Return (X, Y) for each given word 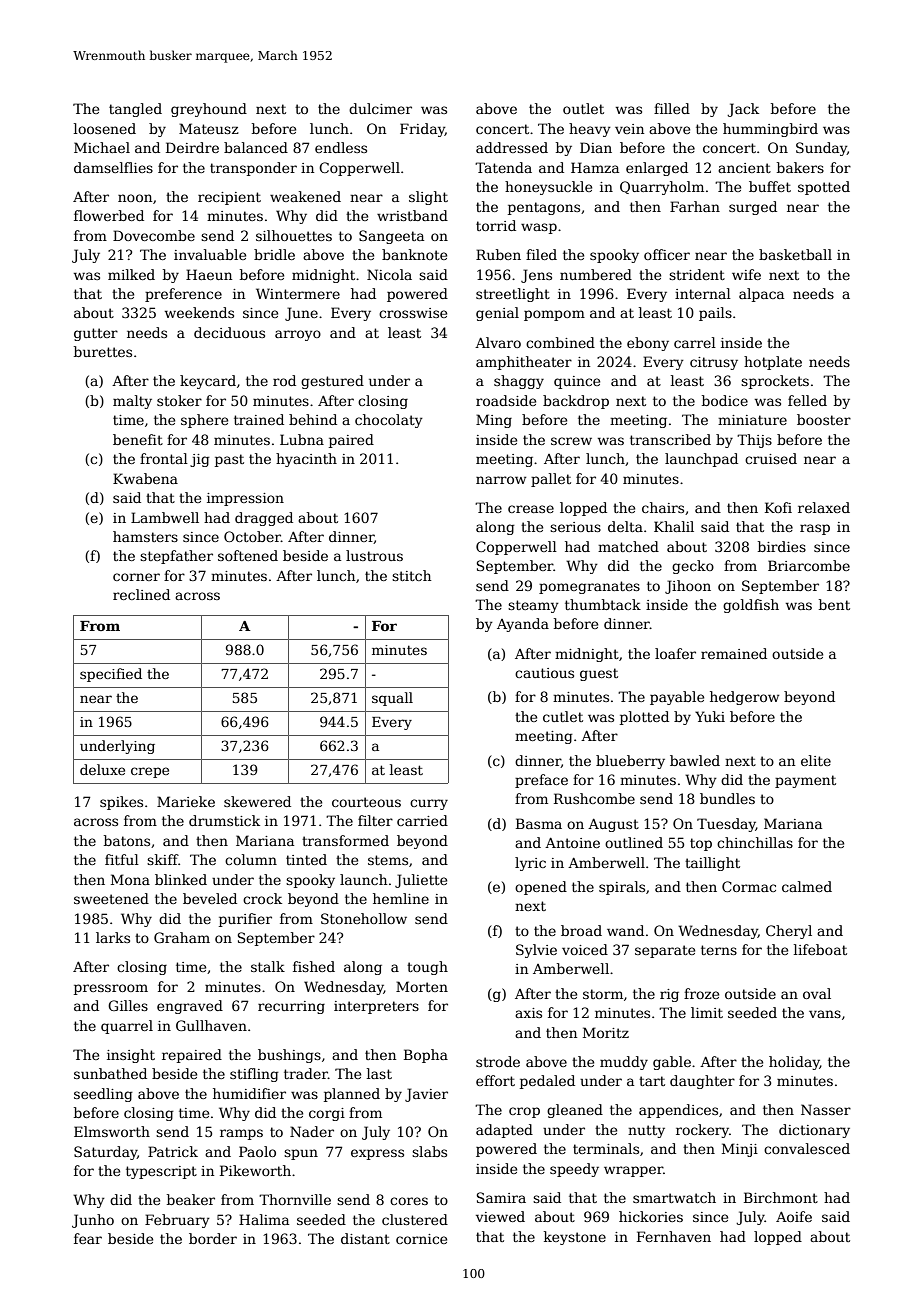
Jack (743, 110)
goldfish (751, 606)
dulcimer (380, 108)
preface (541, 781)
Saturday (105, 1153)
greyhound (209, 110)
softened (248, 555)
